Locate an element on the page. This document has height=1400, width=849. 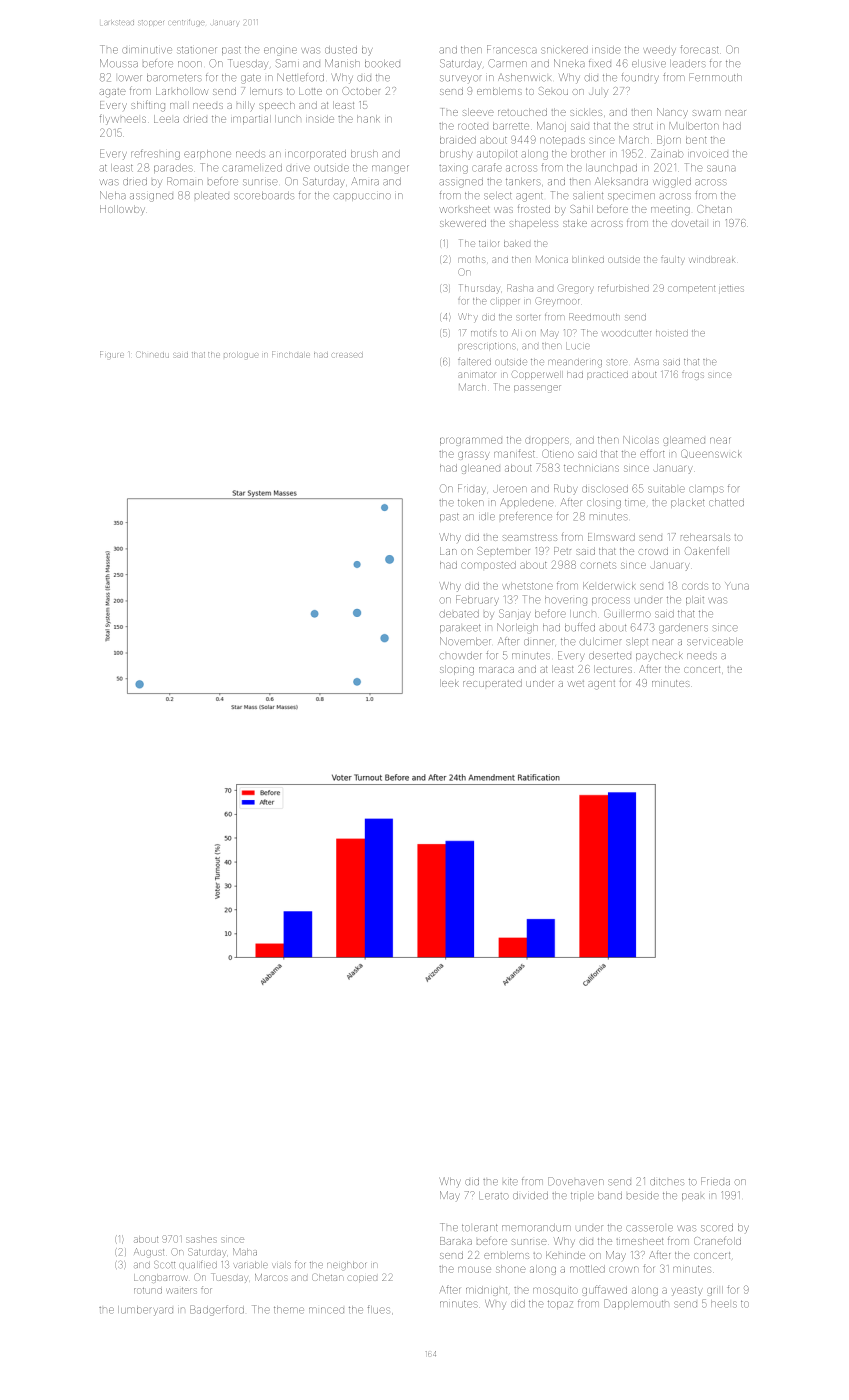
baked is located at coordinates (517, 244).
